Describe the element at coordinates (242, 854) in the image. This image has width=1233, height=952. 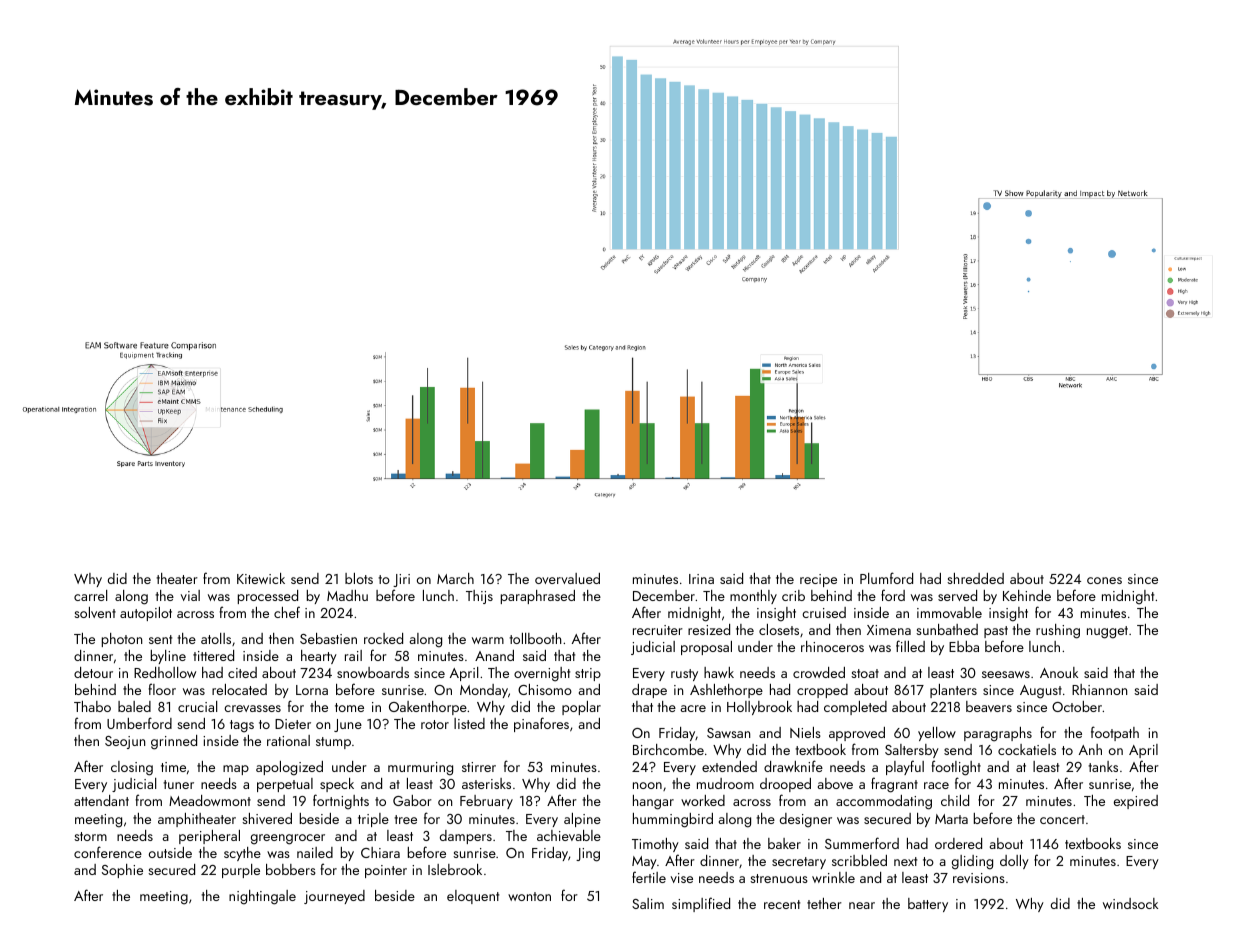
I see `scythe` at that location.
